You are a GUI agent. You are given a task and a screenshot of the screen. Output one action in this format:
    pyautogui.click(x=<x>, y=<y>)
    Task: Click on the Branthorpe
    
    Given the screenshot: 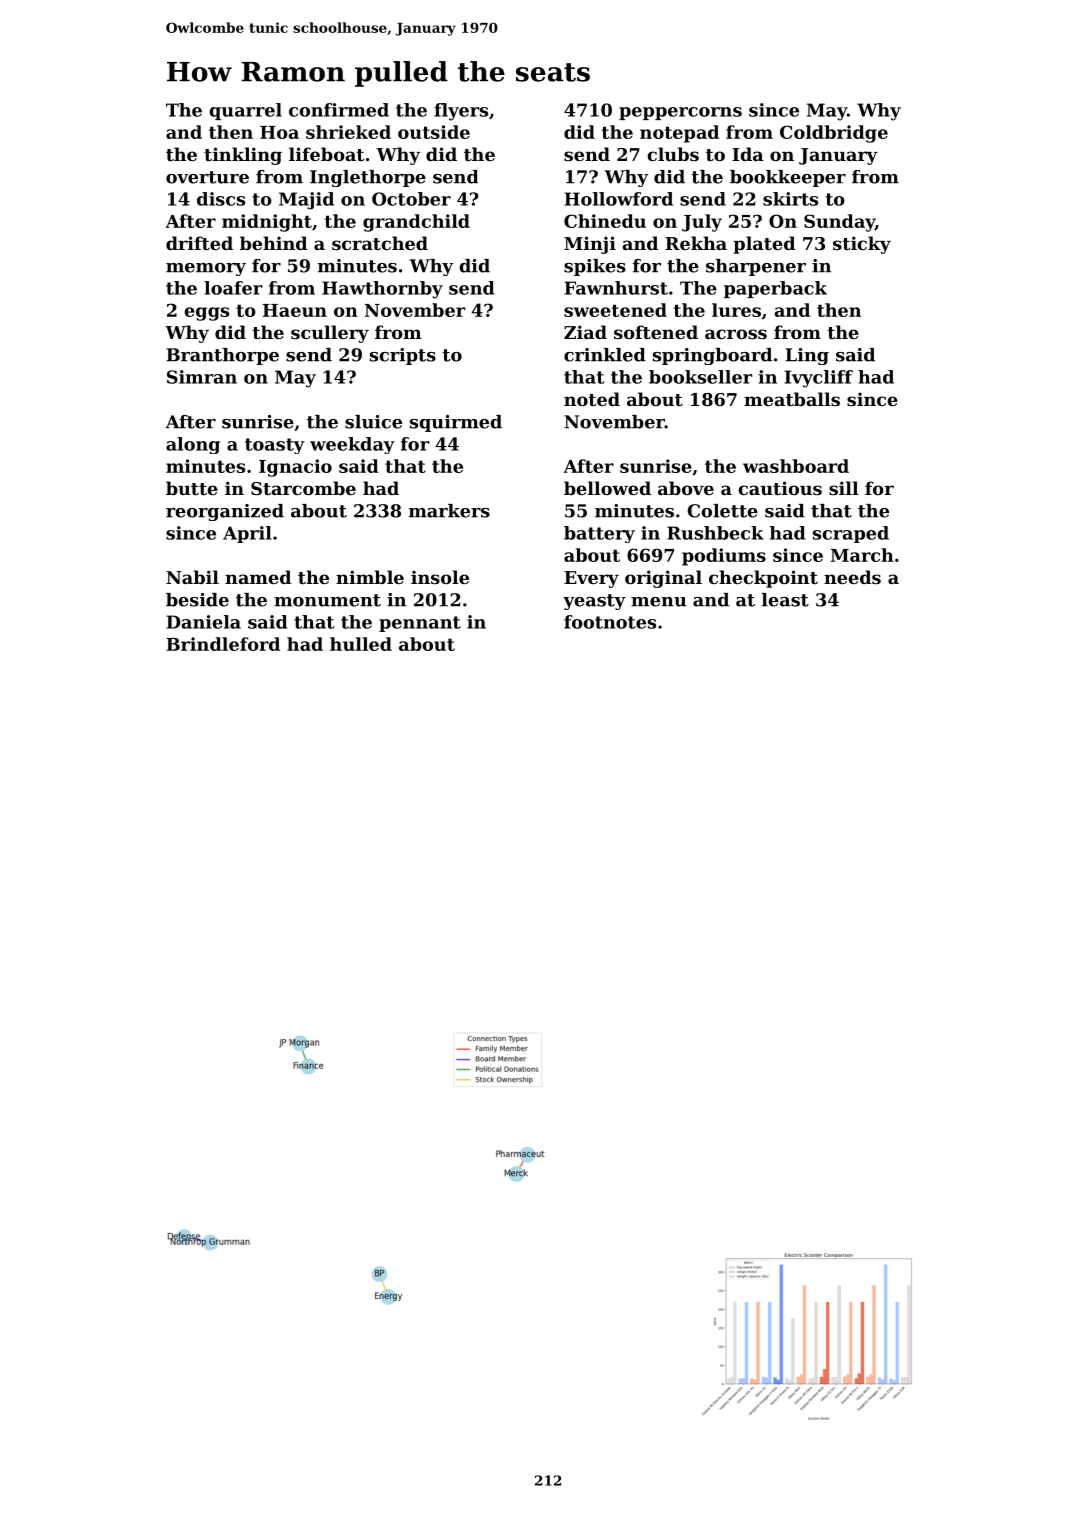 What is the action you would take?
    pyautogui.click(x=222, y=356)
